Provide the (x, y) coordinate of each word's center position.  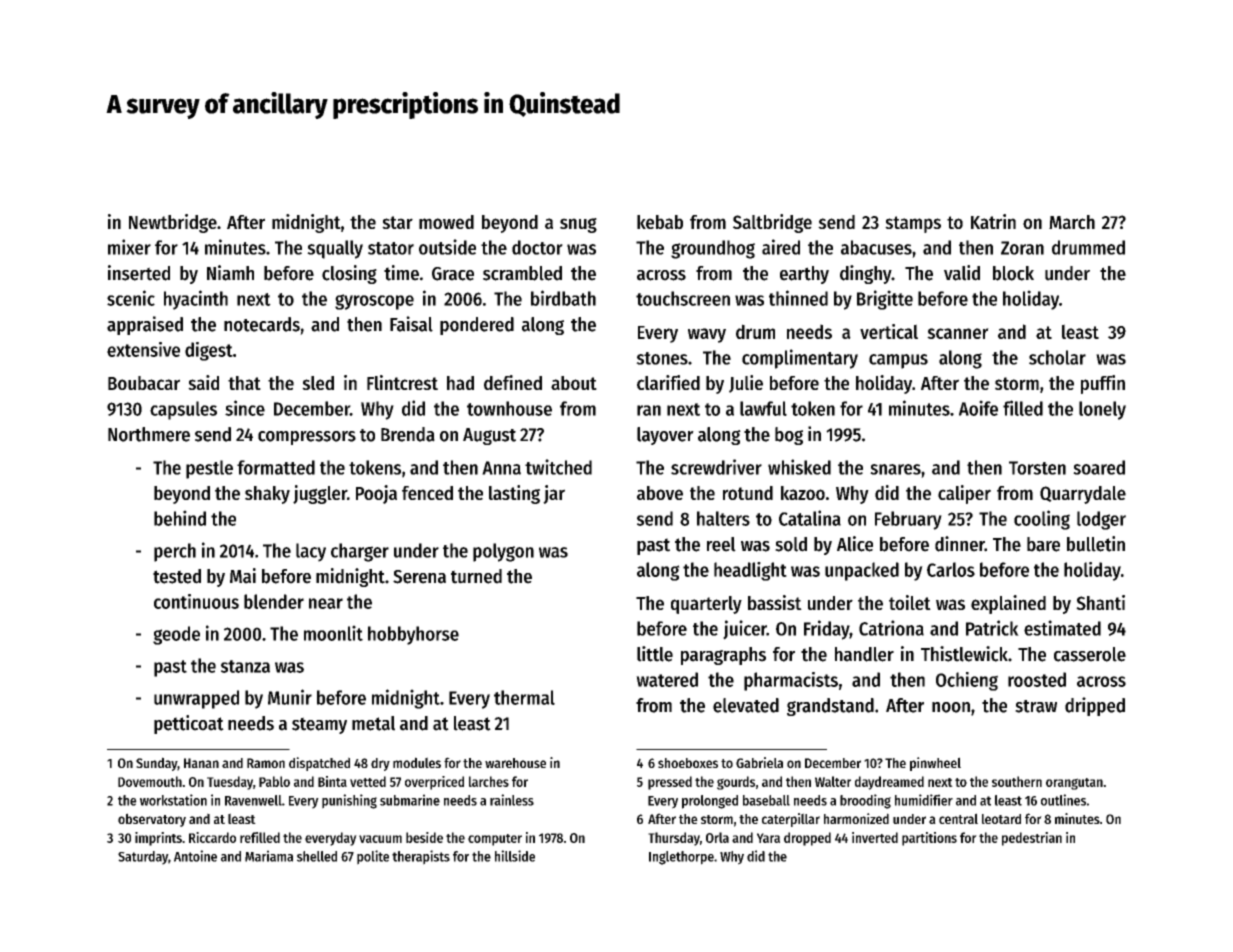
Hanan (201, 763)
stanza (245, 666)
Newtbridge (173, 223)
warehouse (515, 763)
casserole (1090, 654)
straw (1036, 706)
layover (665, 436)
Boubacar (144, 383)
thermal (524, 697)
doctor (537, 247)
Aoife (978, 408)
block (1013, 273)
